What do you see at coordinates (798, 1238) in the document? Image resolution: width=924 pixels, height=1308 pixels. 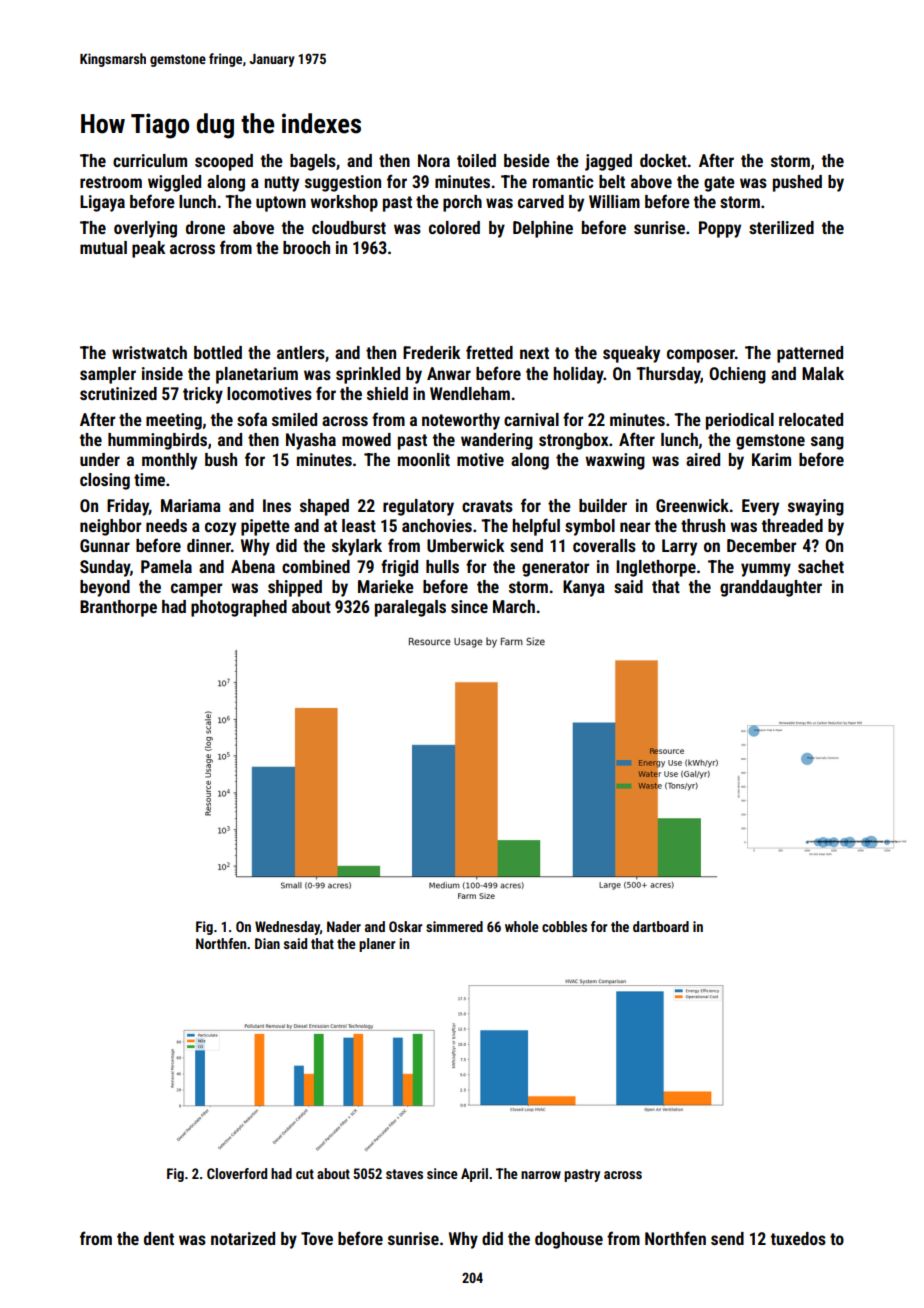 I see `tuxedos` at bounding box center [798, 1238].
